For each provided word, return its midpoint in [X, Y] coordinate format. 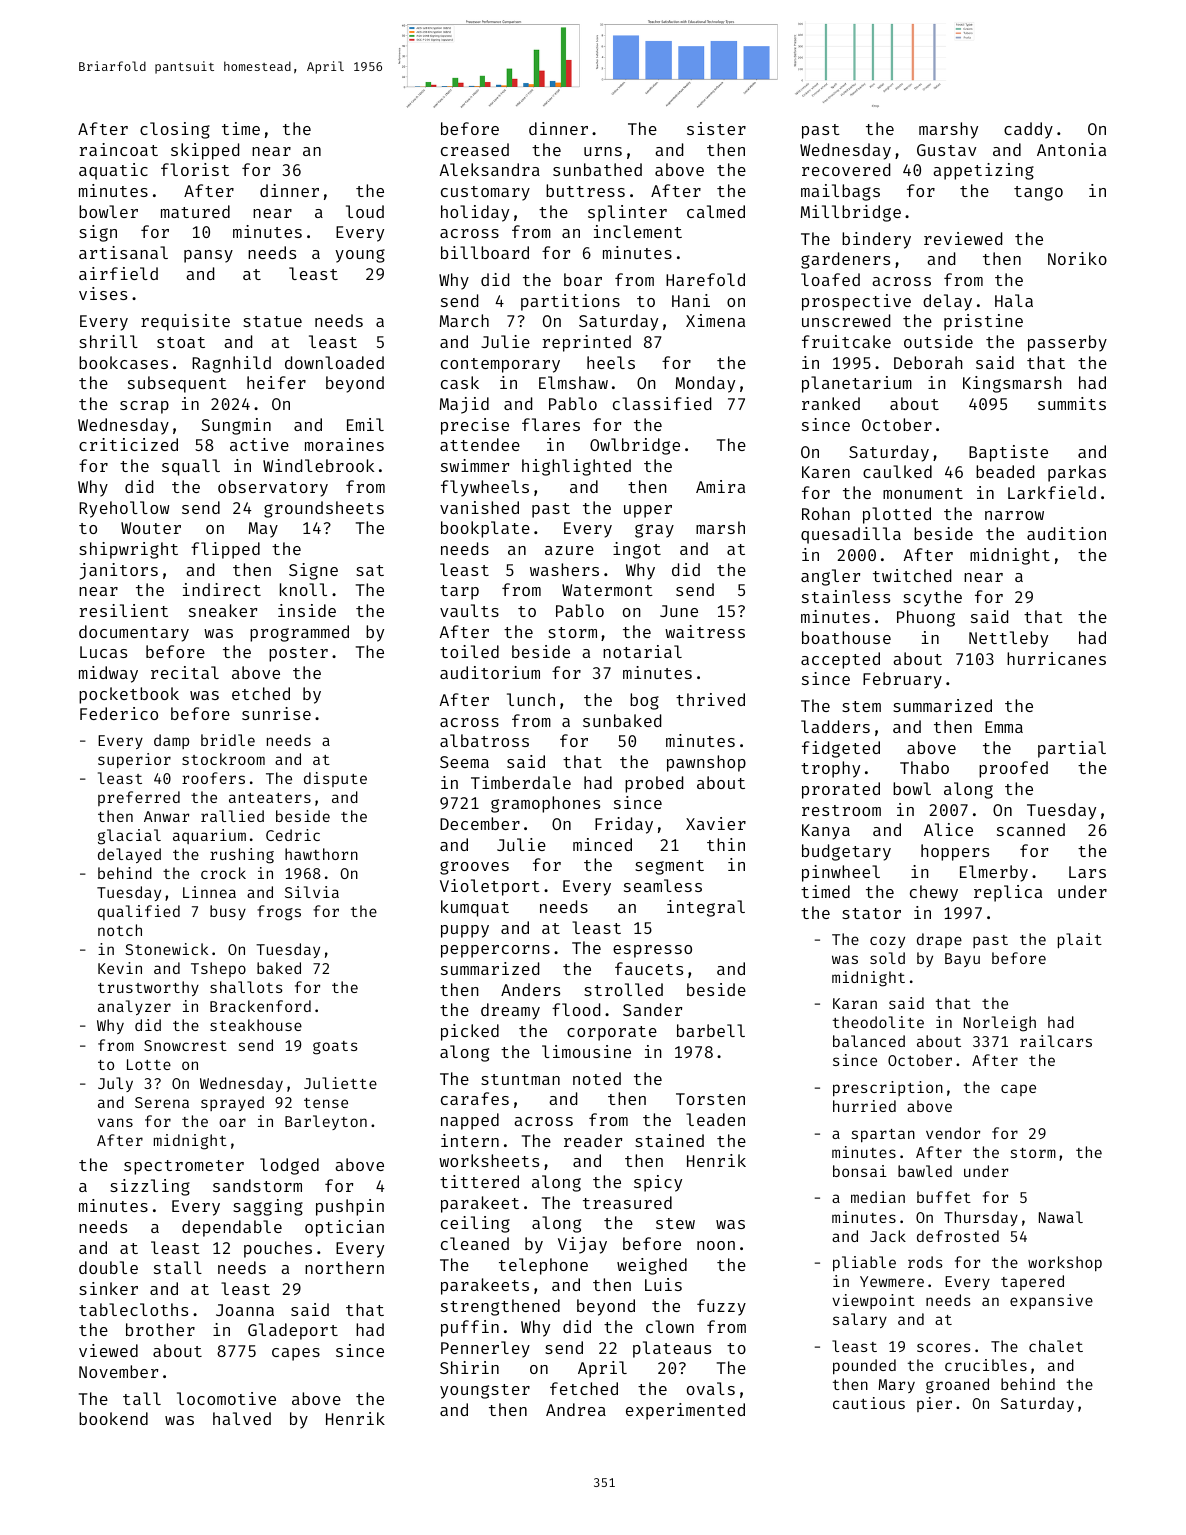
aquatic [113, 171]
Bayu [962, 960]
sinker [108, 1288]
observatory [273, 488]
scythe [932, 598]
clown [670, 1326]
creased [475, 149]
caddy [1028, 130]
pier [934, 1404]
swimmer [475, 465]
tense [326, 1103]
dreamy [510, 1011]
